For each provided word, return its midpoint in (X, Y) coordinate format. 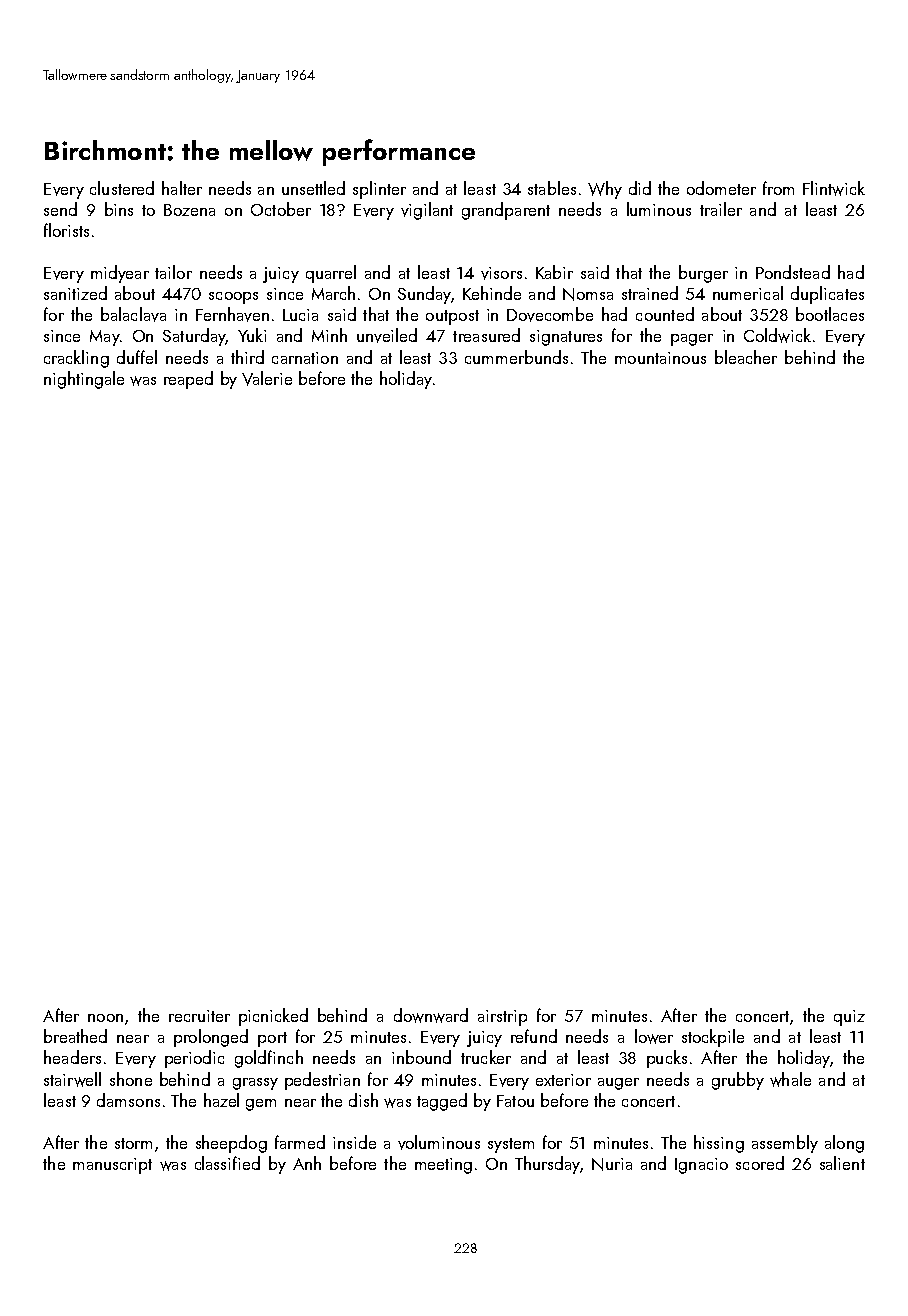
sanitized (75, 293)
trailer (721, 209)
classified (227, 1163)
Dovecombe (550, 314)
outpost (452, 317)
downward (431, 1015)
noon (105, 1018)
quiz (849, 1018)
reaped (188, 380)
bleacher (746, 357)
